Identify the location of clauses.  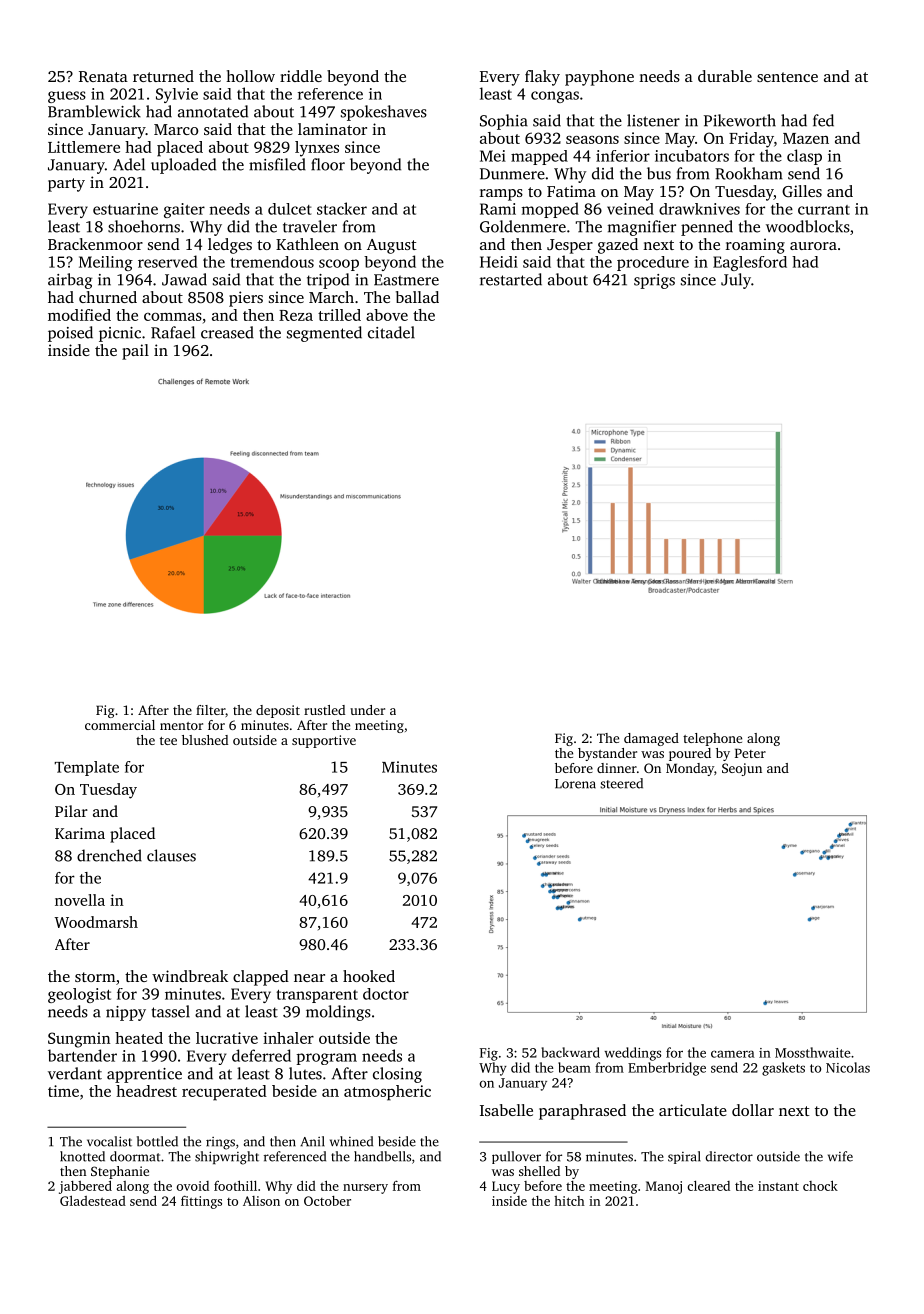
(171, 855).
